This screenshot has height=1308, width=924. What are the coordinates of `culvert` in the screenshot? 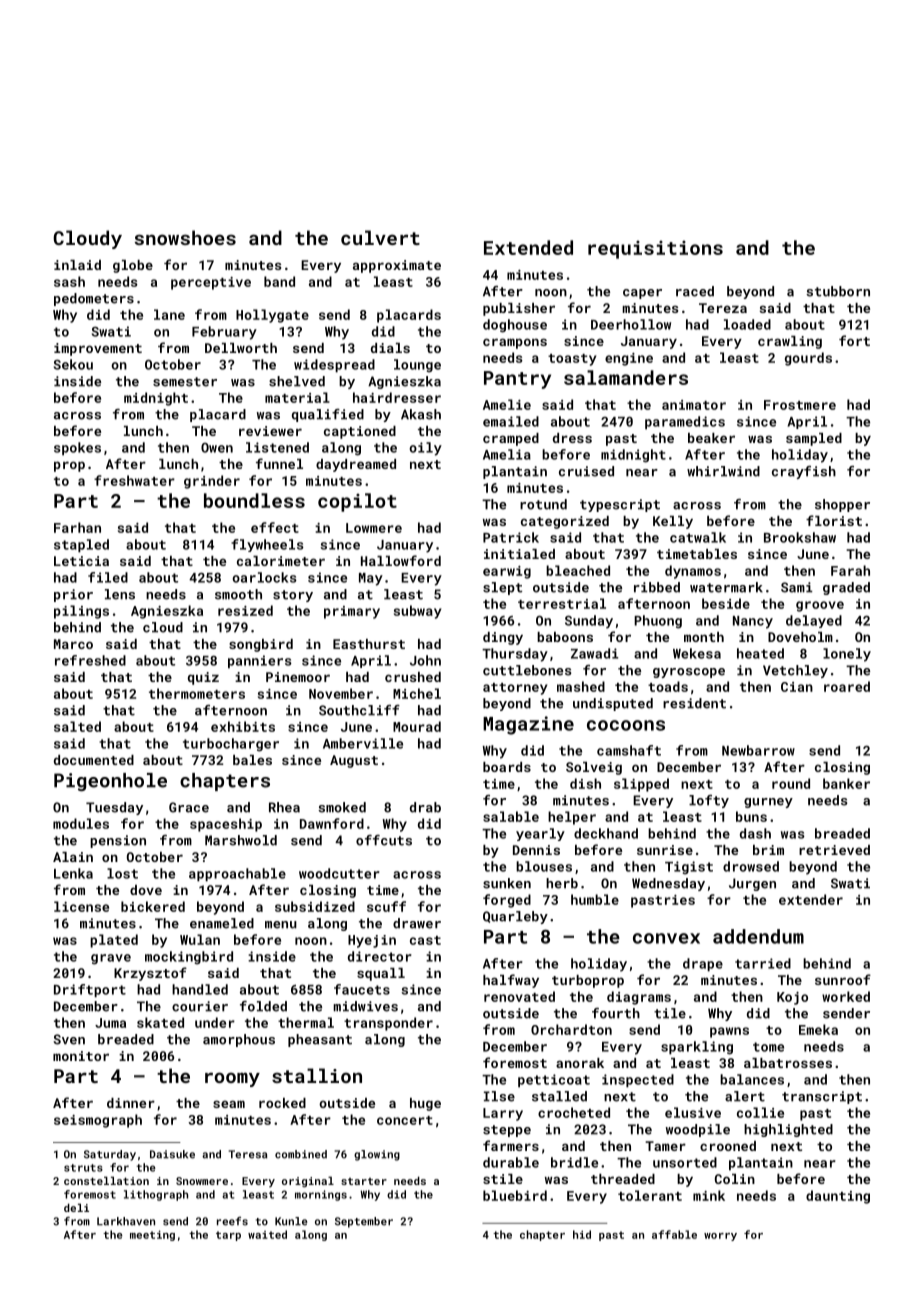 It's located at (380, 237).
